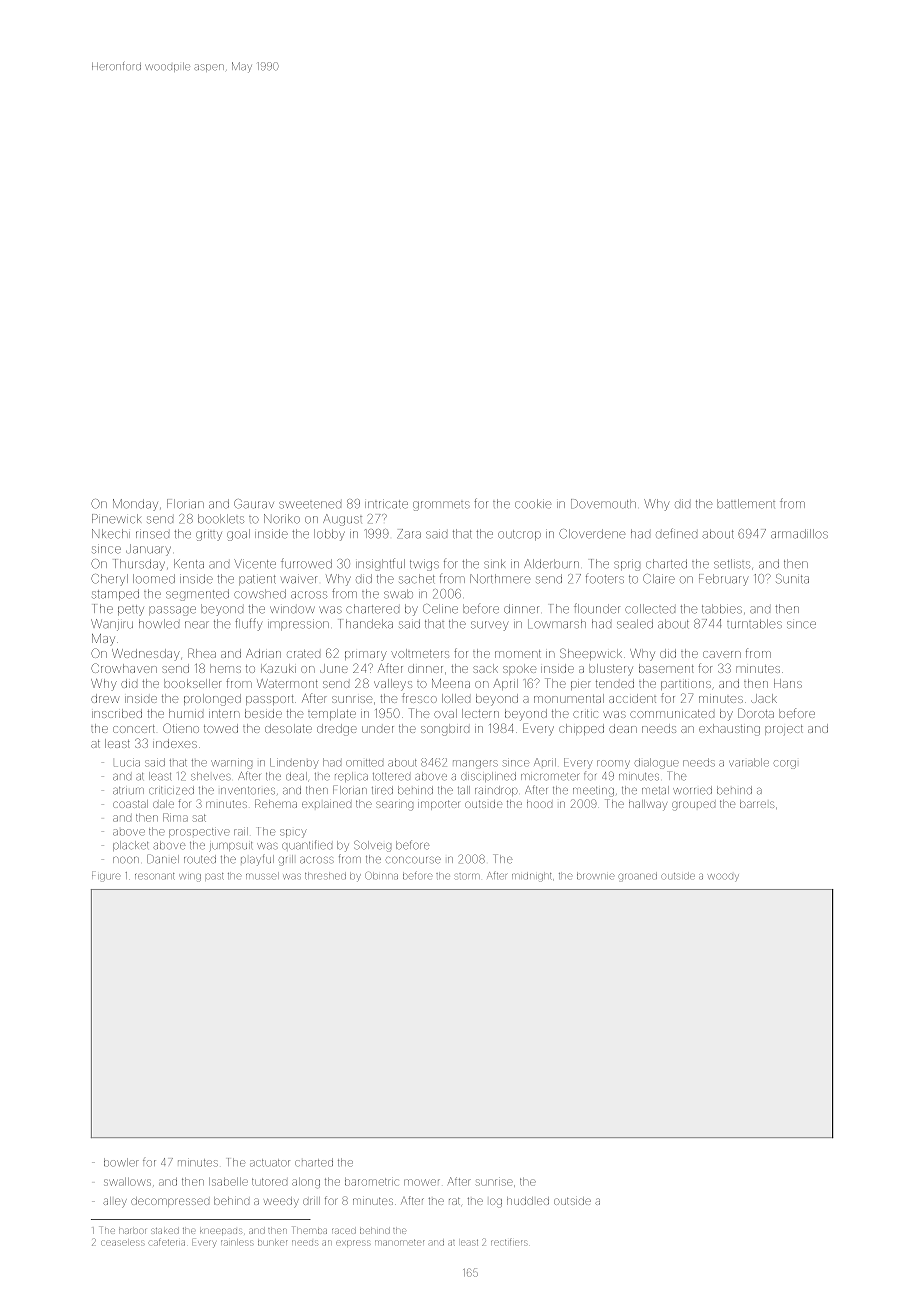  What do you see at coordinates (445, 730) in the screenshot?
I see `songbird` at bounding box center [445, 730].
